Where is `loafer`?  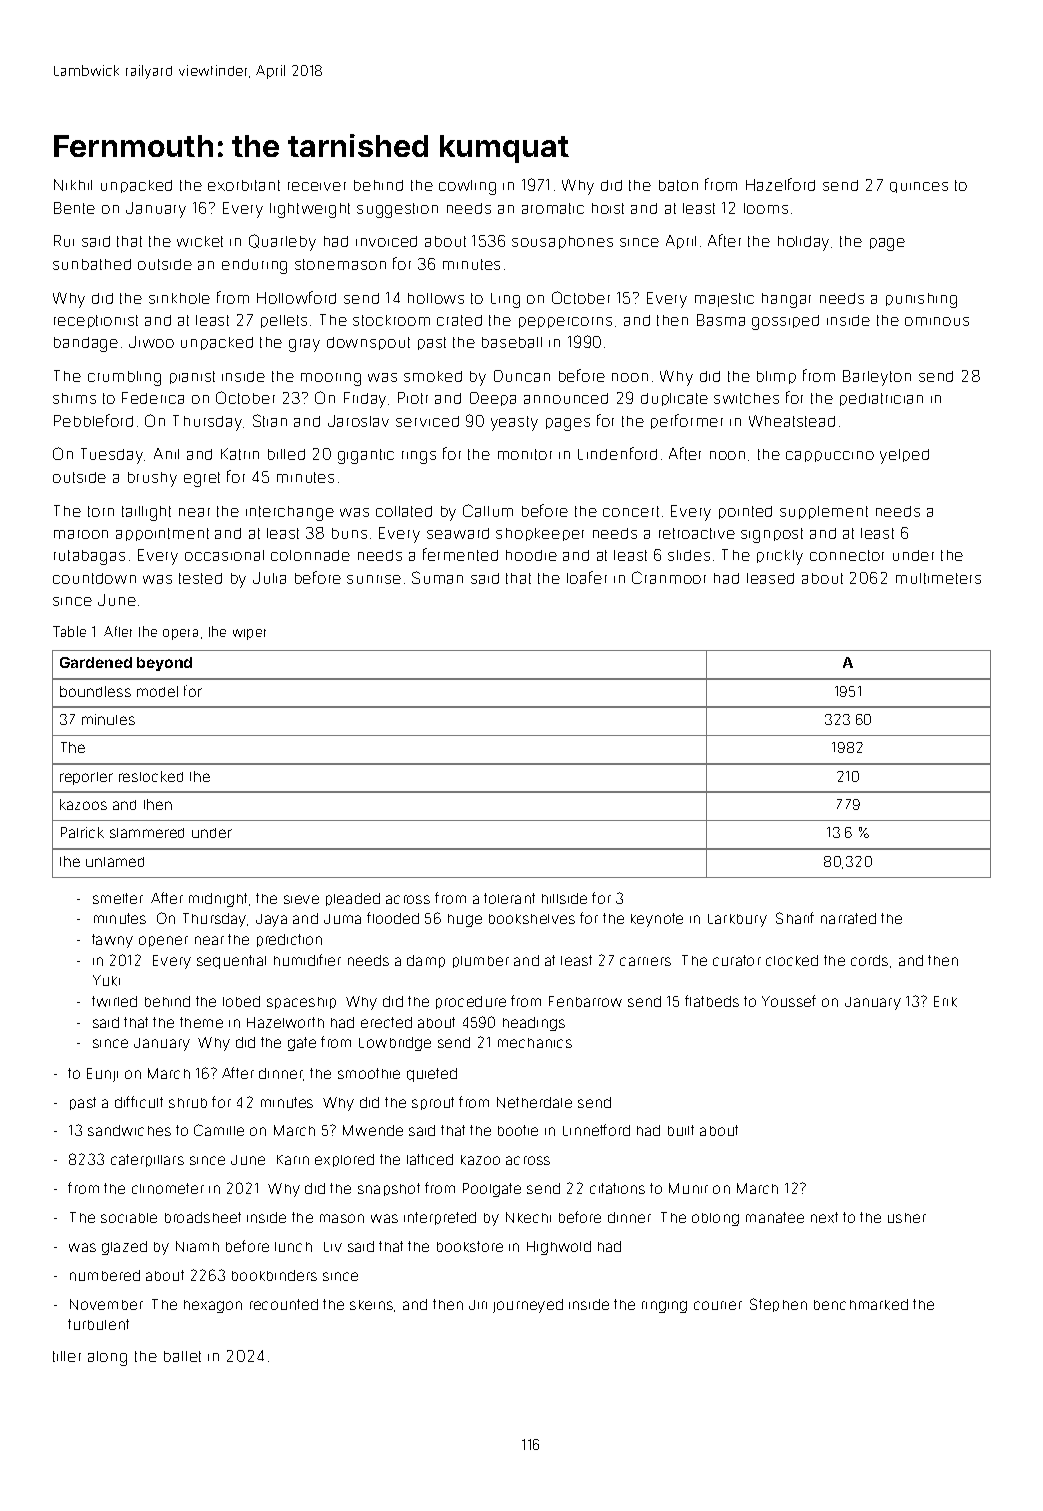
loafer is located at coordinates (587, 577).
